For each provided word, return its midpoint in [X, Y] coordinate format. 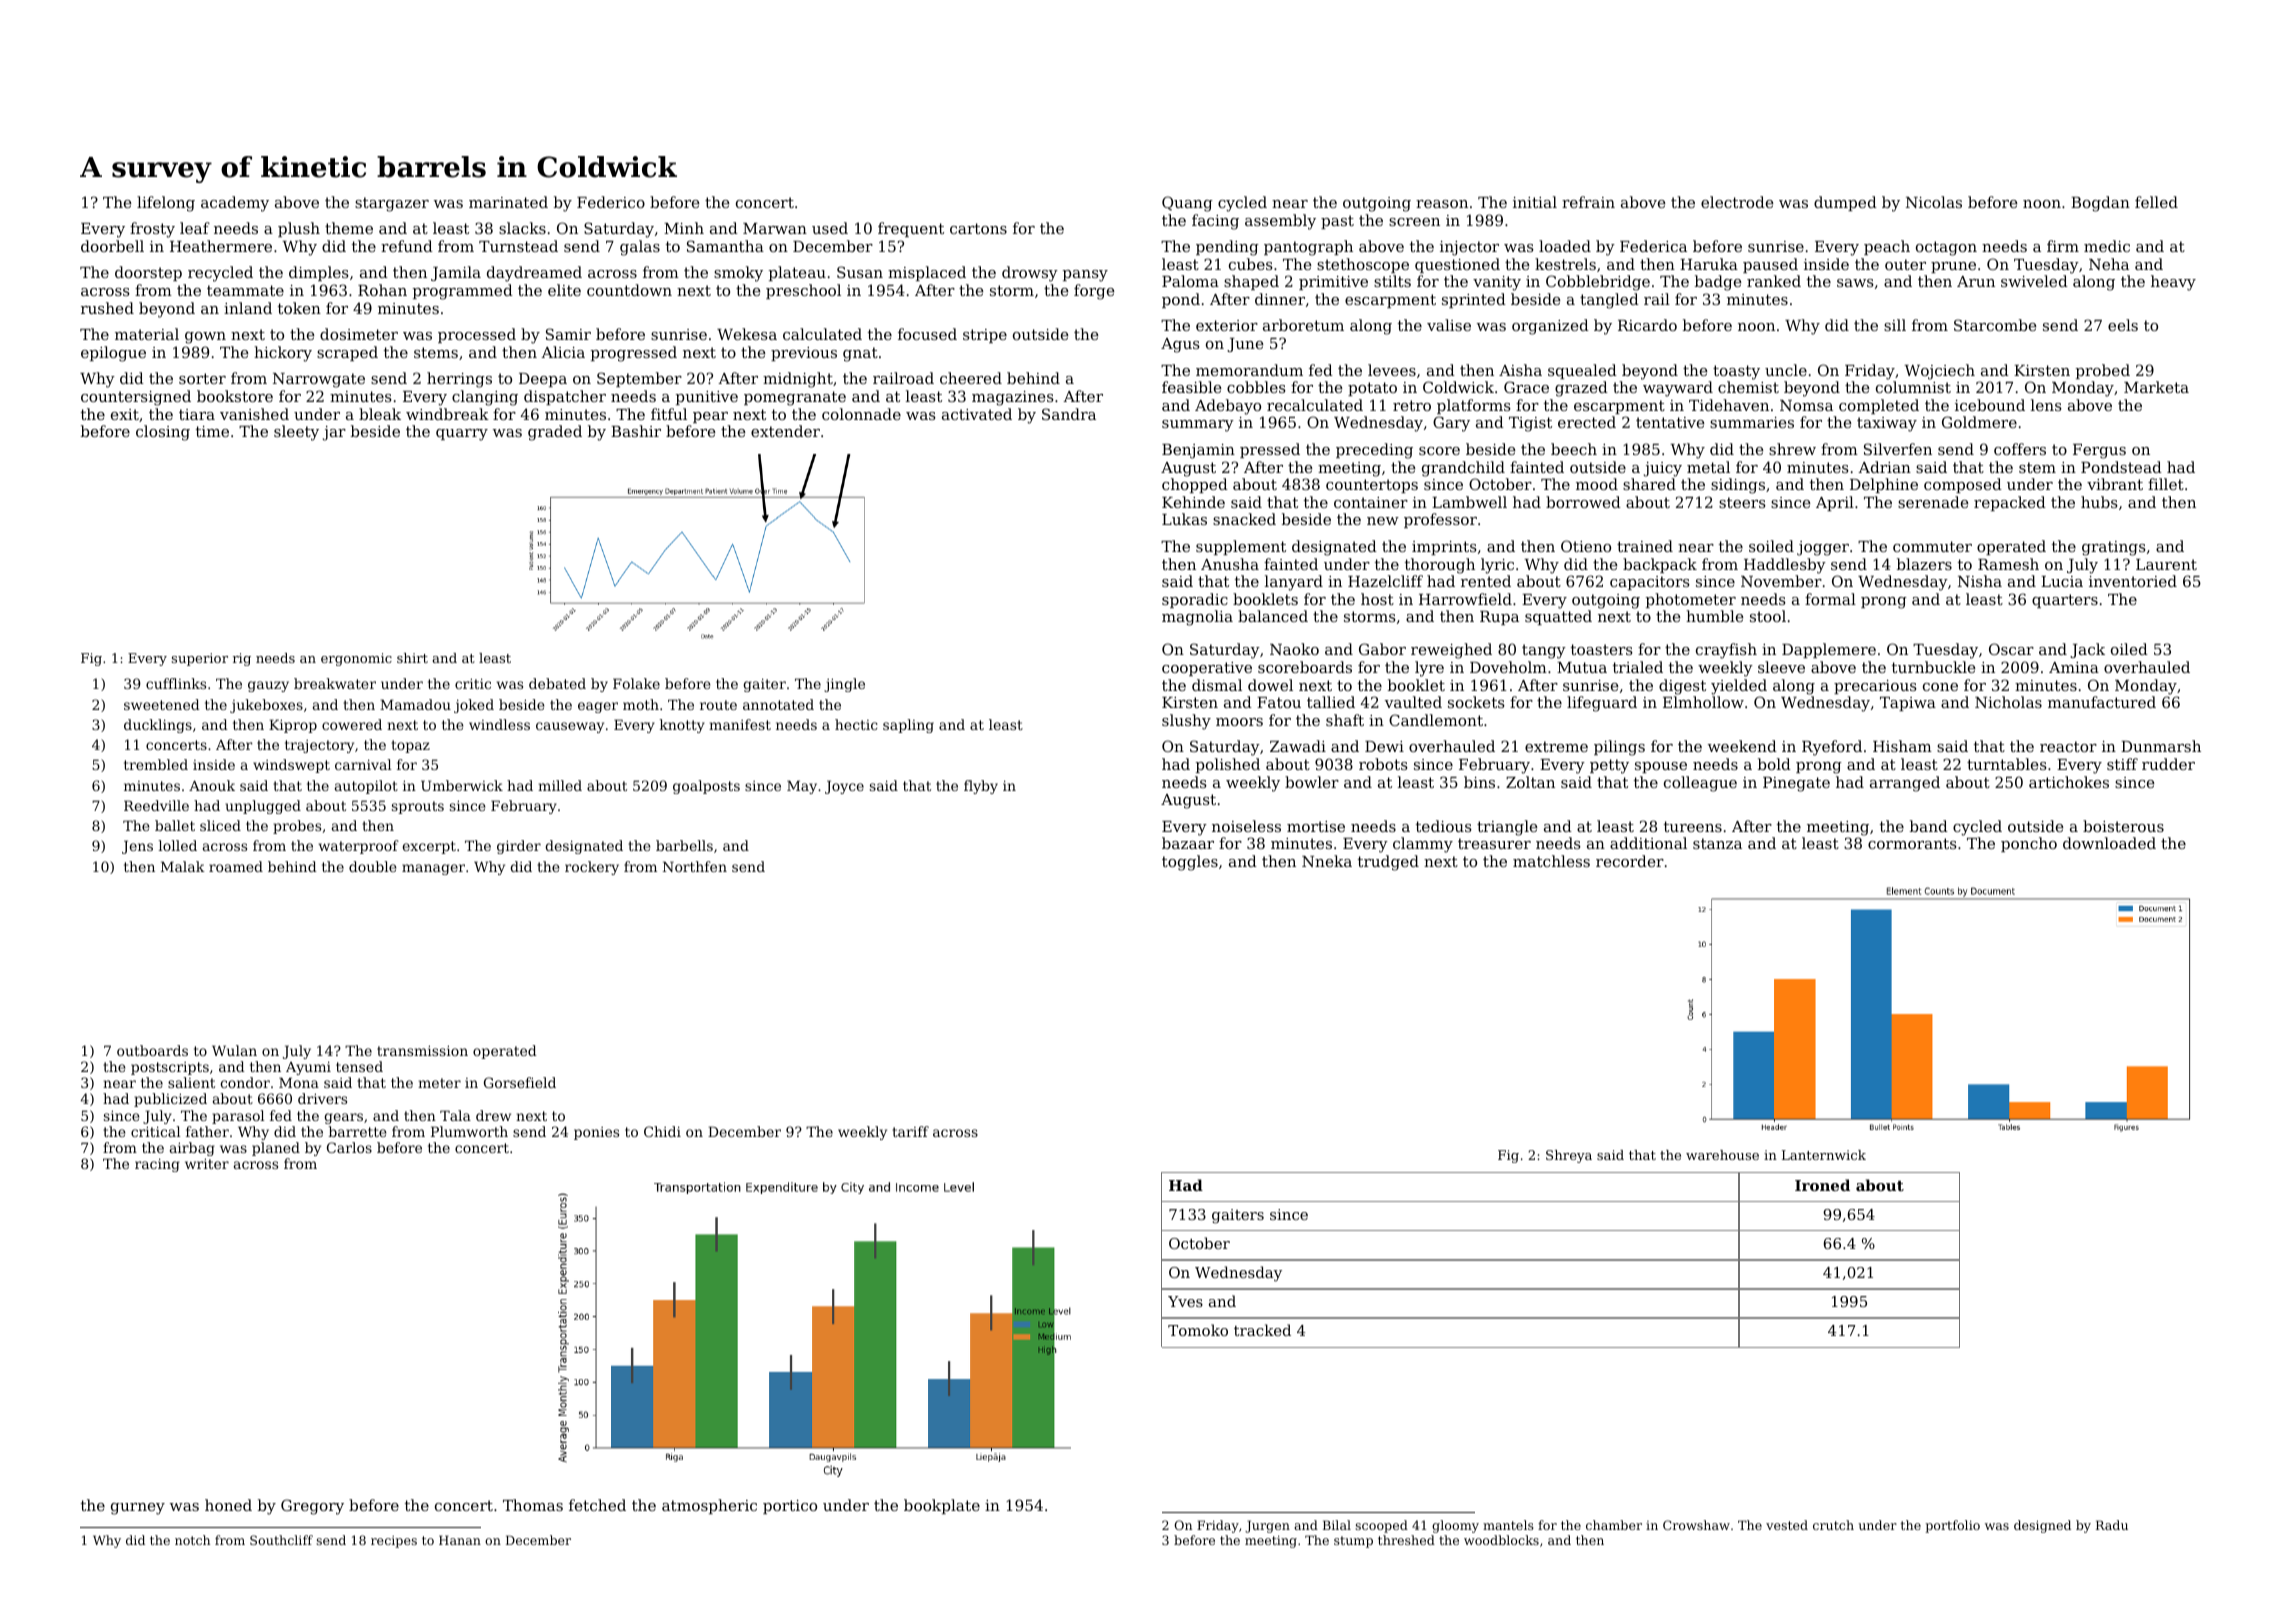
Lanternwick [1824, 1155]
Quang [1187, 204]
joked [474, 706]
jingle [844, 685]
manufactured [2102, 702]
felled [2156, 202]
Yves [1185, 1301]
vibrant [2115, 484]
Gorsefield [520, 1082]
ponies [596, 1133]
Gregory [312, 1507]
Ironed [1822, 1185]
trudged [1388, 863]
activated [977, 414]
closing [163, 433]
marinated [508, 202]
